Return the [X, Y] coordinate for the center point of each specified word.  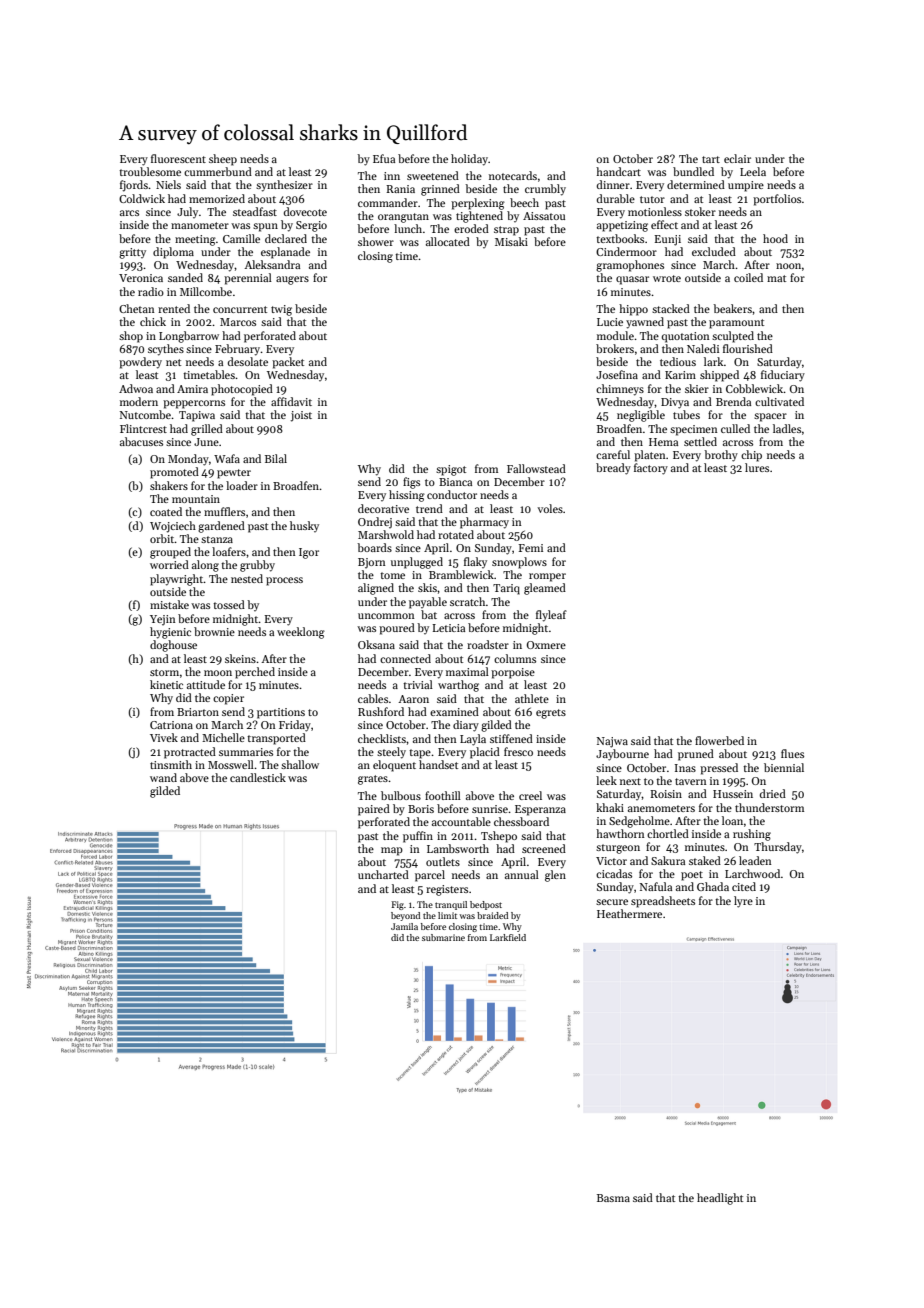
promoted [174, 473]
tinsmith [171, 764]
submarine [443, 937]
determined [696, 184]
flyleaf [551, 616]
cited [744, 886]
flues [792, 753]
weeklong [301, 633]
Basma [613, 1198]
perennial [248, 279]
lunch [408, 228]
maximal [467, 671]
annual [522, 874]
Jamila [404, 926]
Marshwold [386, 534]
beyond [405, 916]
